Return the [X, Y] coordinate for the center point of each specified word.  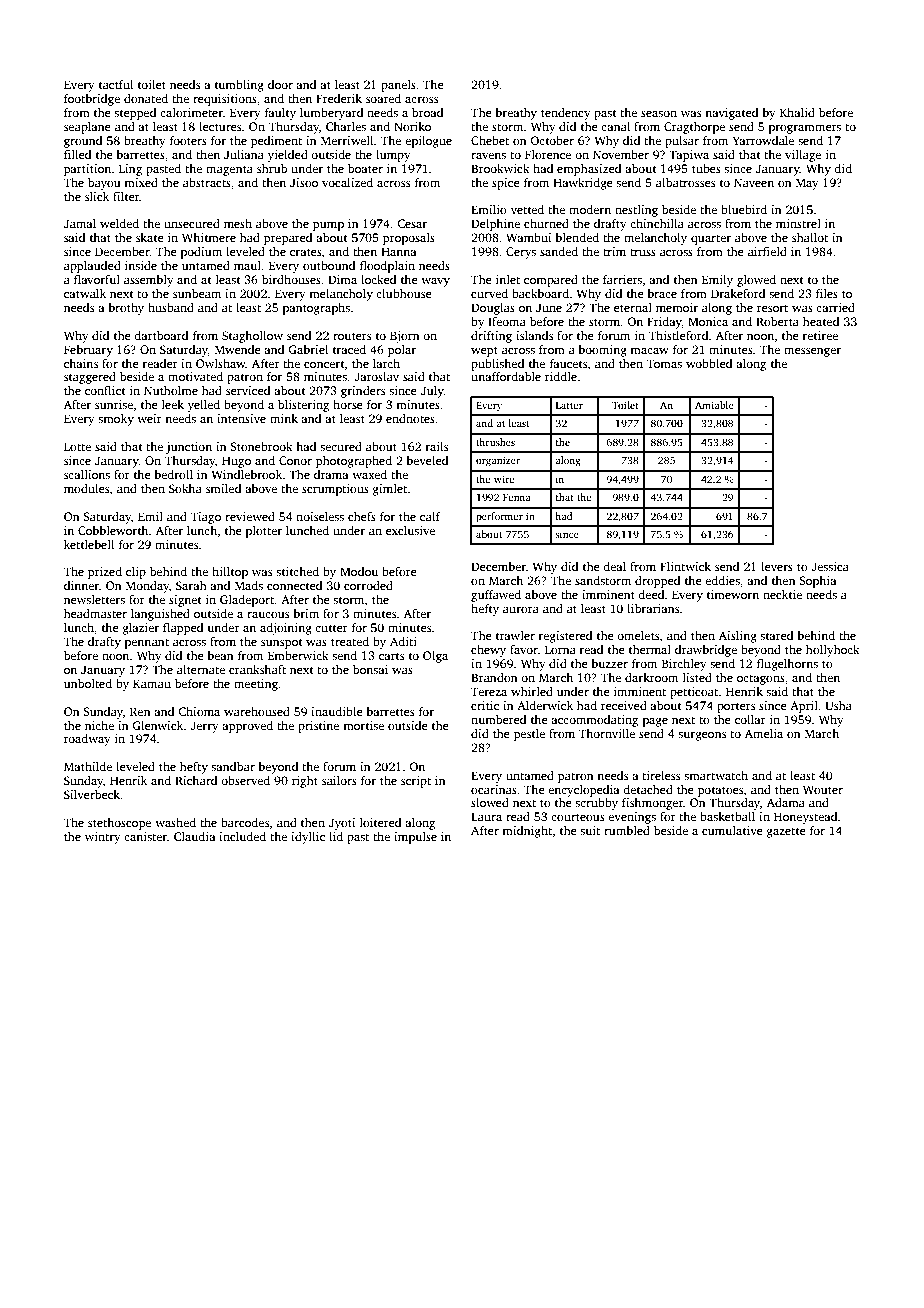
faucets [568, 363]
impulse [415, 838]
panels [398, 86]
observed [245, 780]
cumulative [732, 830]
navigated [731, 114]
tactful [116, 84]
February [88, 351]
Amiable [714, 405]
